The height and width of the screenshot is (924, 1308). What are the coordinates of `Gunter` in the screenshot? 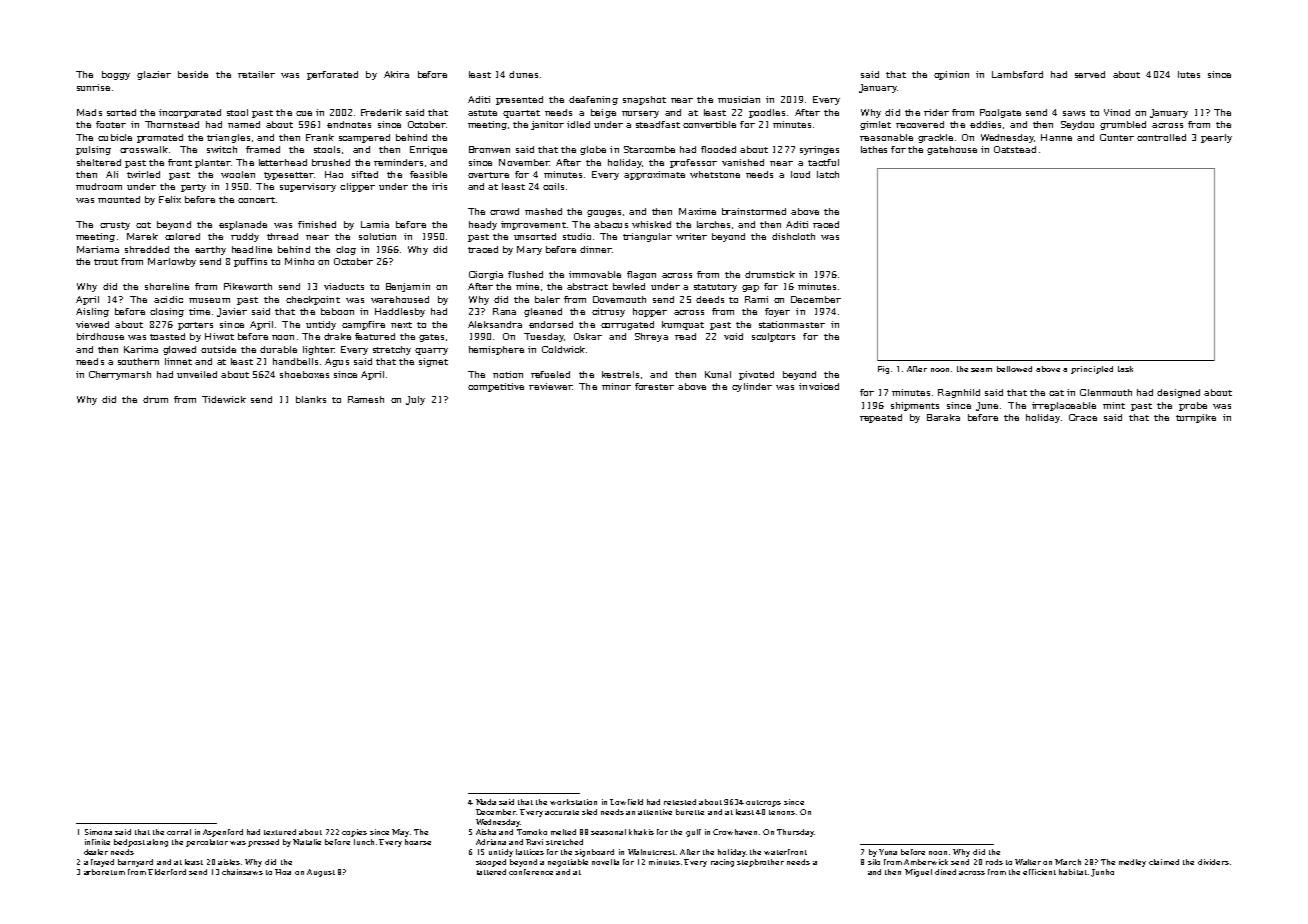 It's located at (1117, 137).
